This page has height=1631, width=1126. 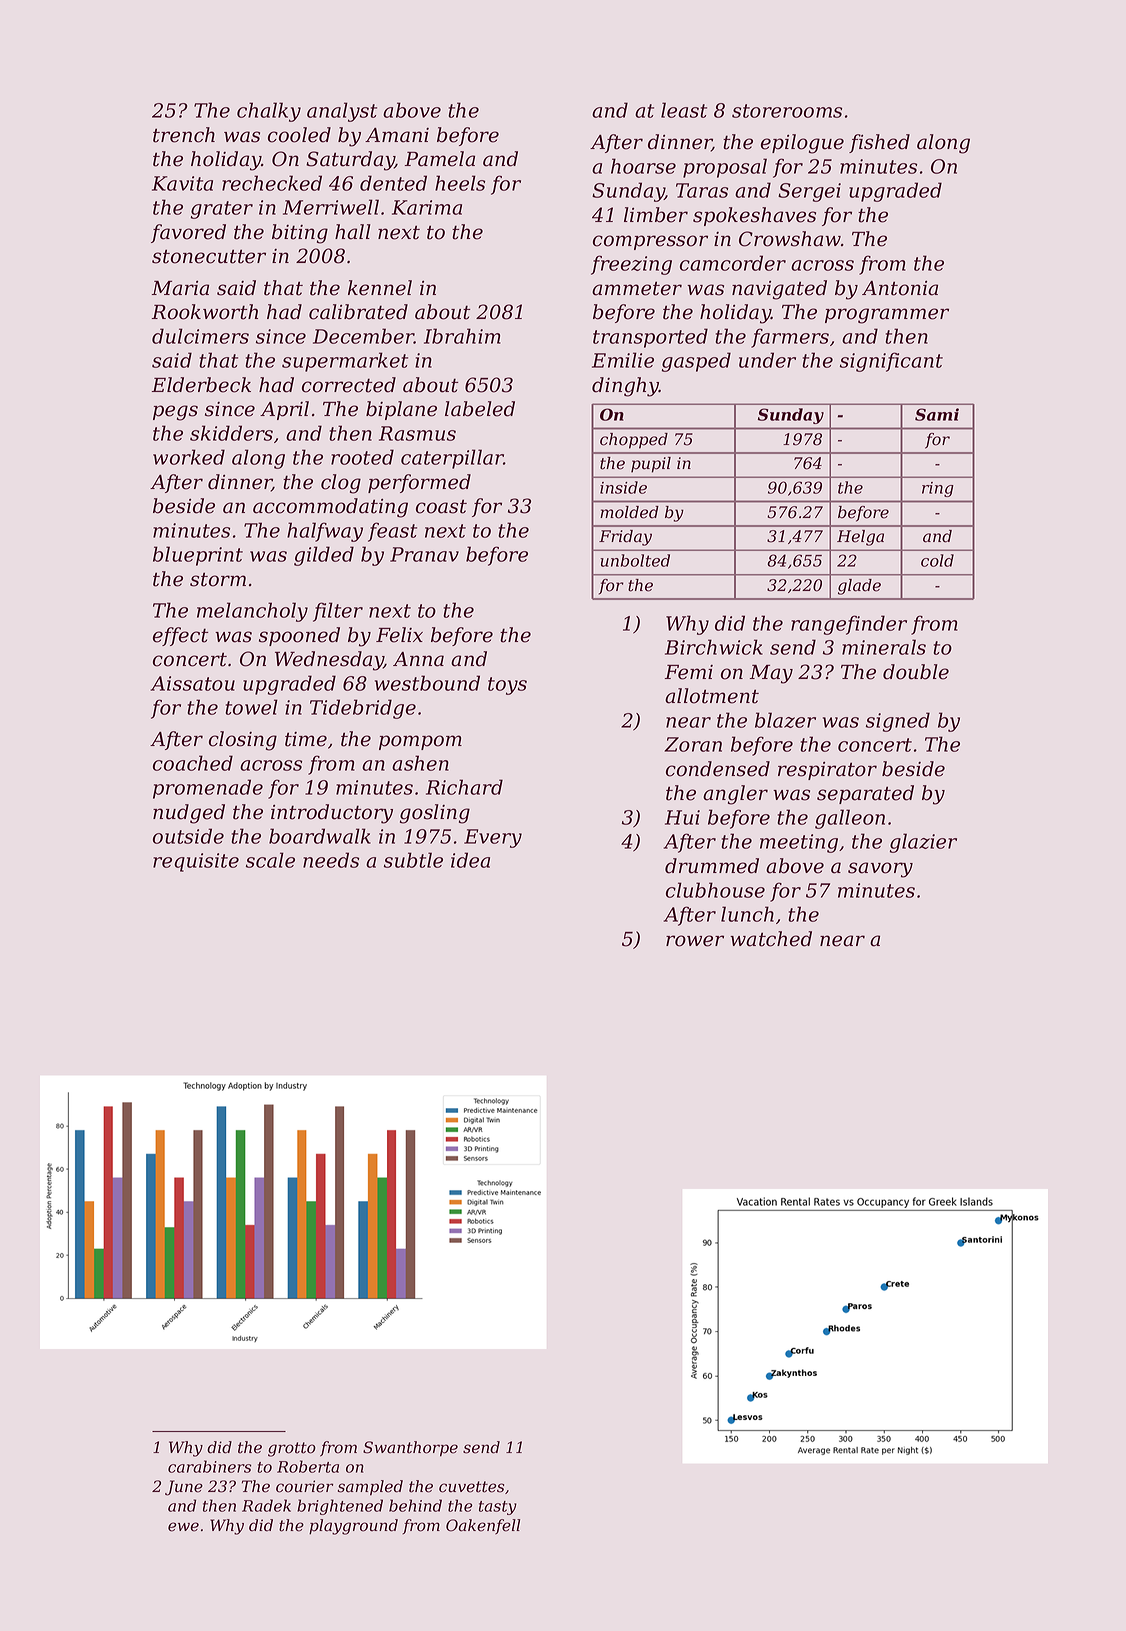 I want to click on hoarse, so click(x=643, y=166).
